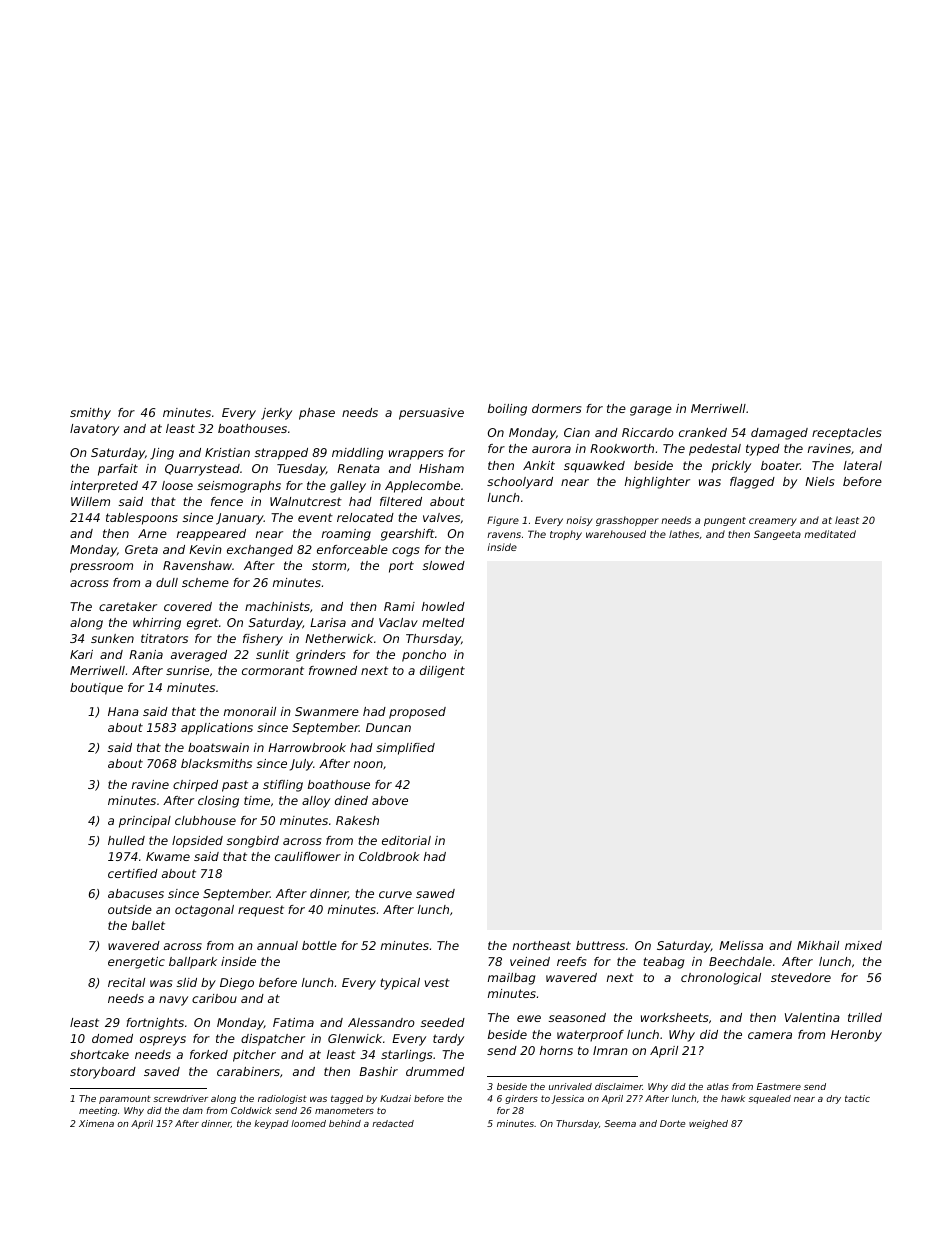 Image resolution: width=952 pixels, height=1233 pixels. Describe the element at coordinates (830, 534) in the screenshot. I see `meditated` at that location.
